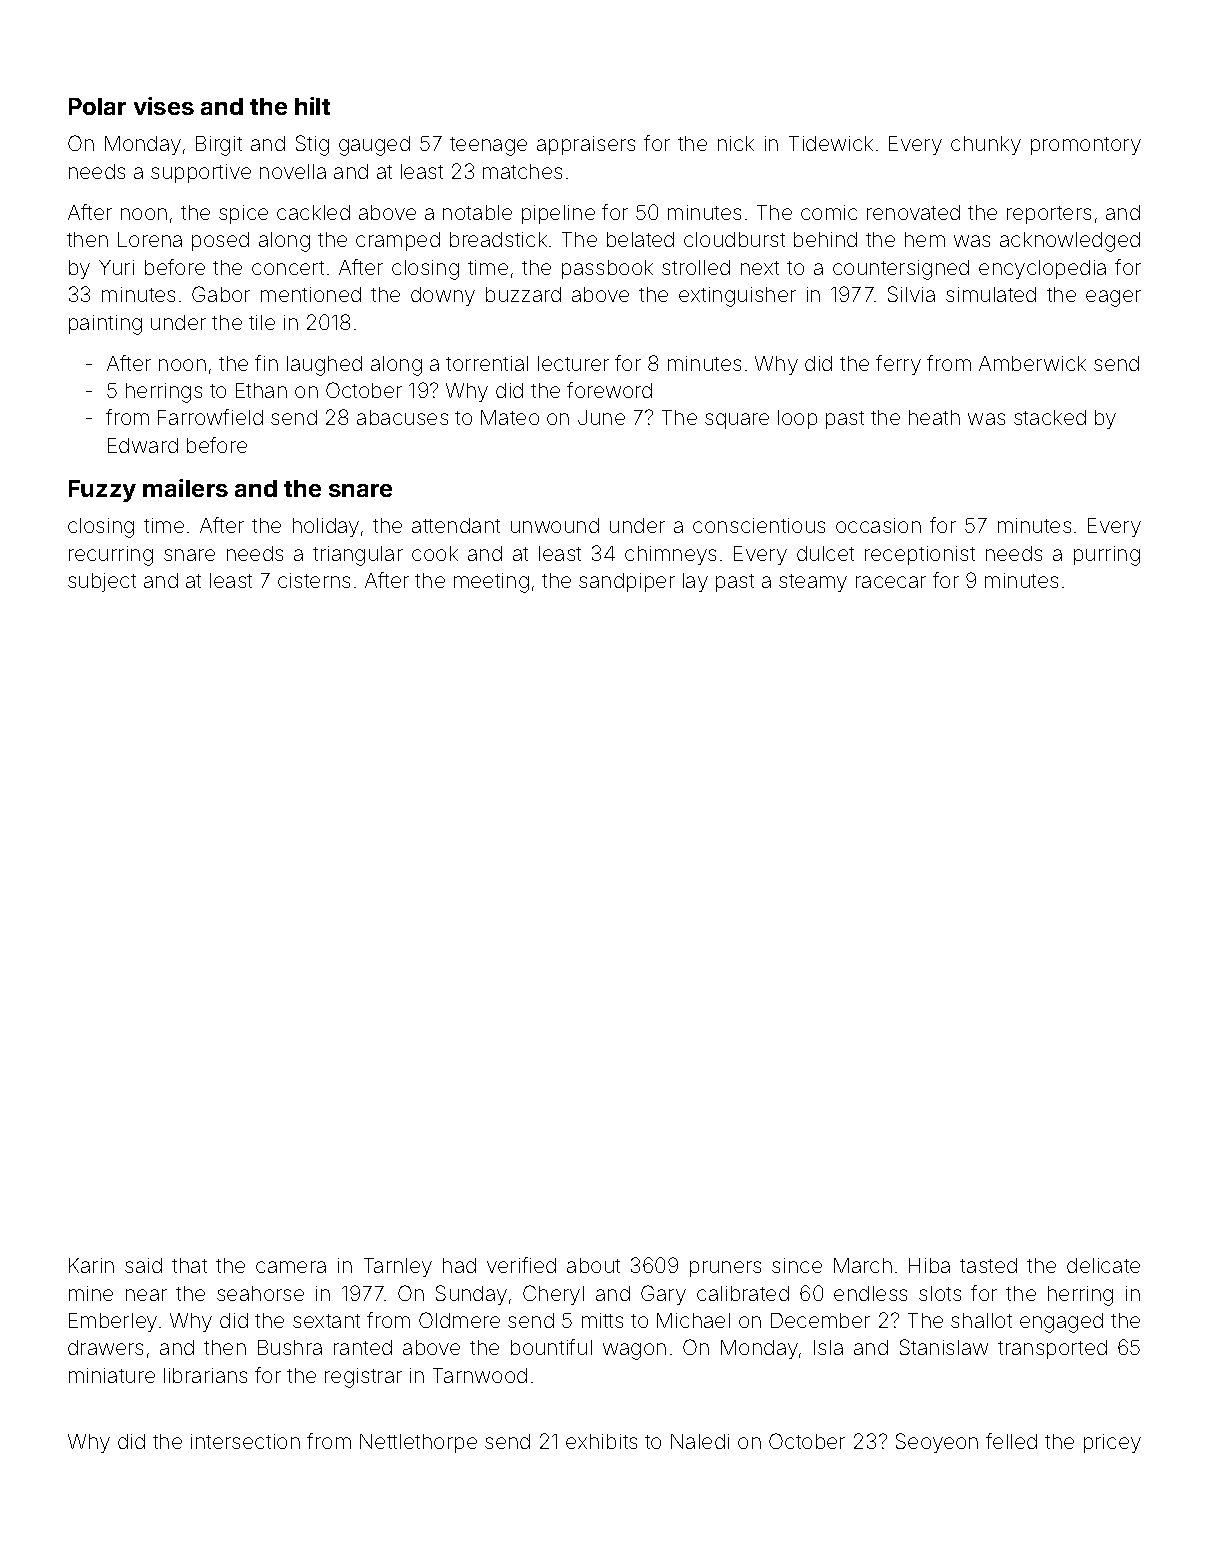 This screenshot has width=1209, height=1565. Describe the element at coordinates (112, 1375) in the screenshot. I see `miniature` at that location.
